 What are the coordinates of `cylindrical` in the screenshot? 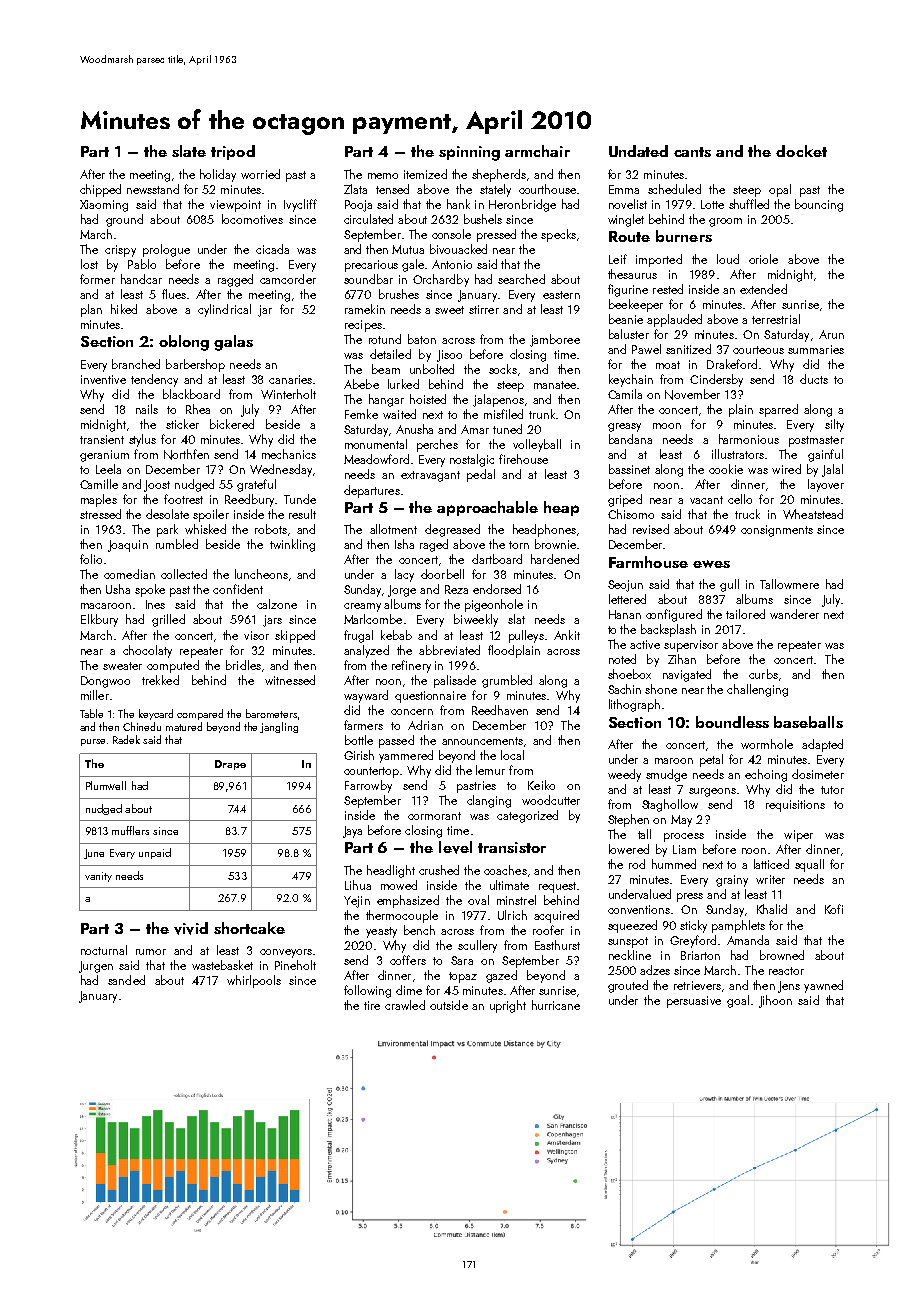 It's located at (224, 310).
